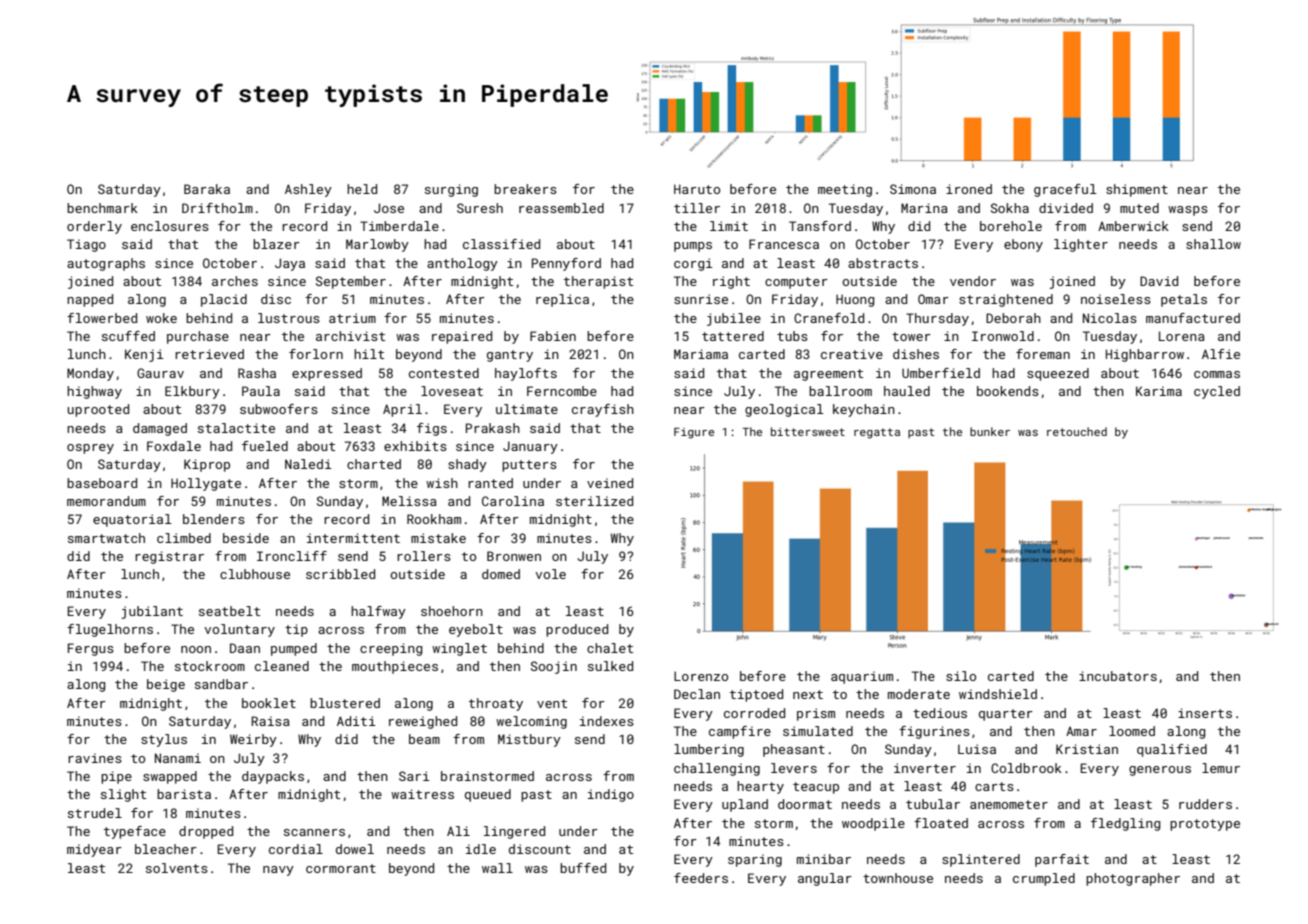 This screenshot has height=924, width=1308. I want to click on Baraka, so click(207, 189).
